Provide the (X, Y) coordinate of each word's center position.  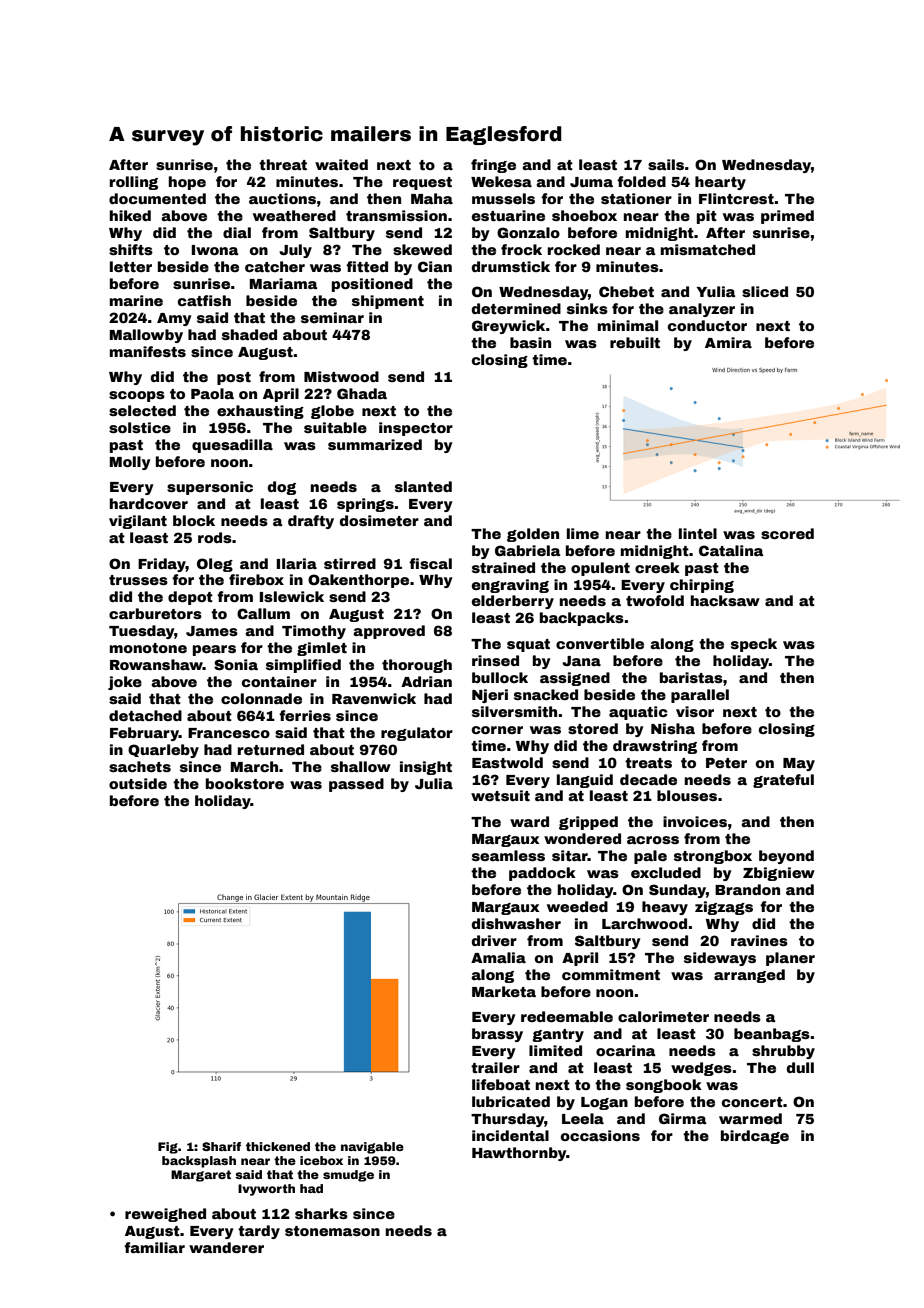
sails (666, 164)
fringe (493, 166)
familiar (154, 1247)
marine (136, 300)
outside (138, 783)
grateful (783, 781)
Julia (434, 783)
